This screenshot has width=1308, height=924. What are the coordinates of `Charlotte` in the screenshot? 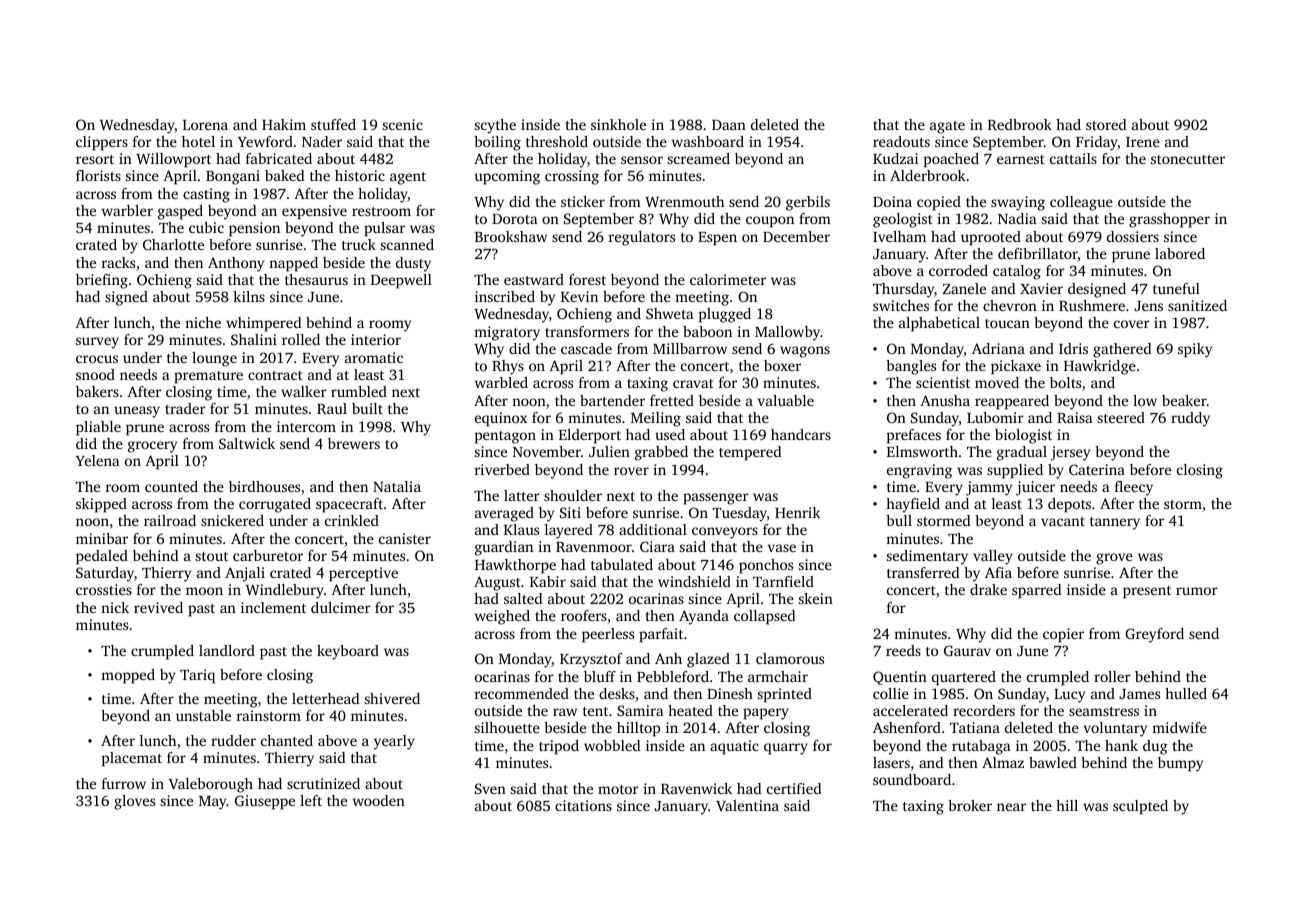 It's located at (173, 244).
